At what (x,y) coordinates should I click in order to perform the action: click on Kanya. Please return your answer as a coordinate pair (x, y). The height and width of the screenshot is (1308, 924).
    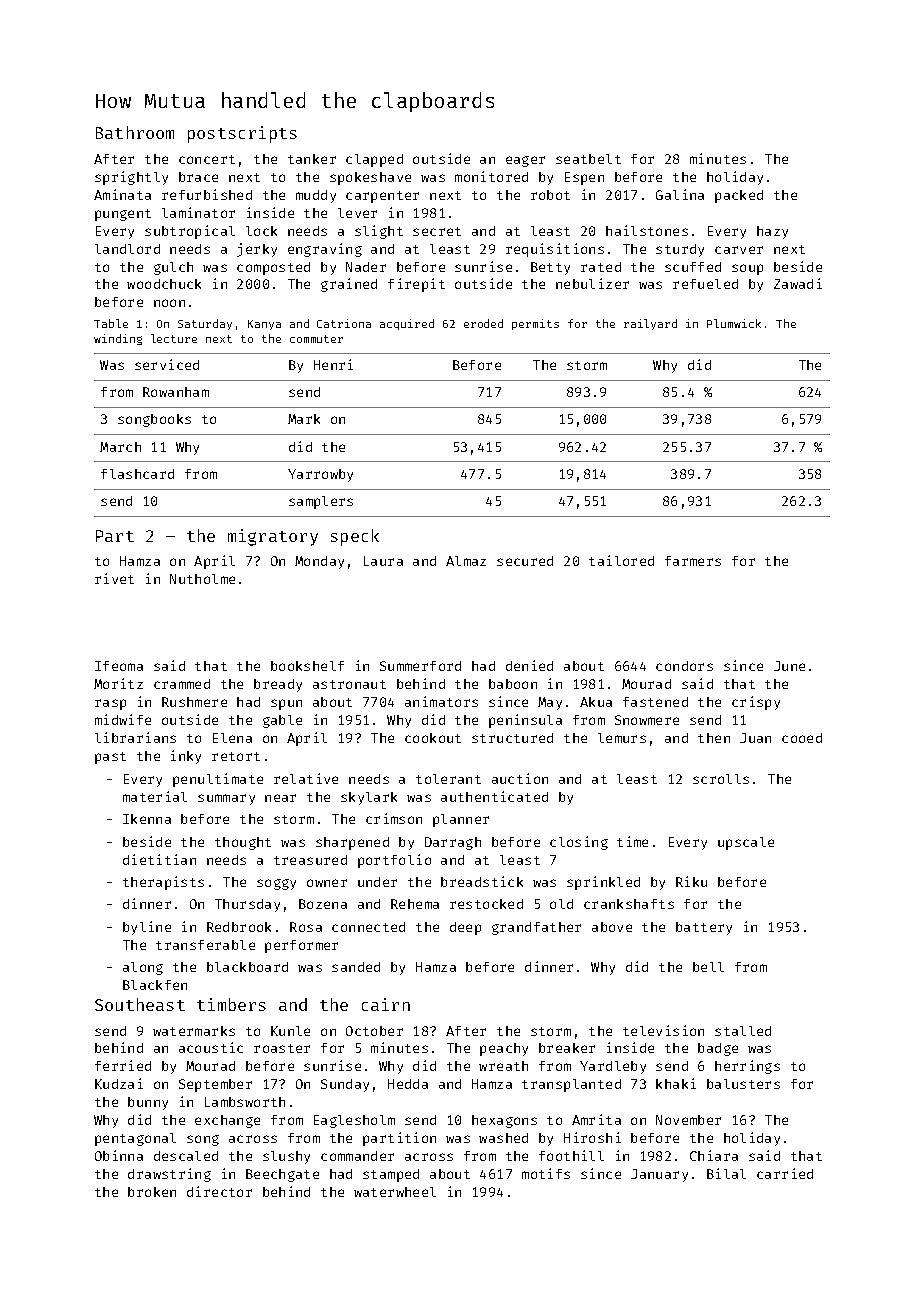
    Looking at the image, I should click on (264, 325).
